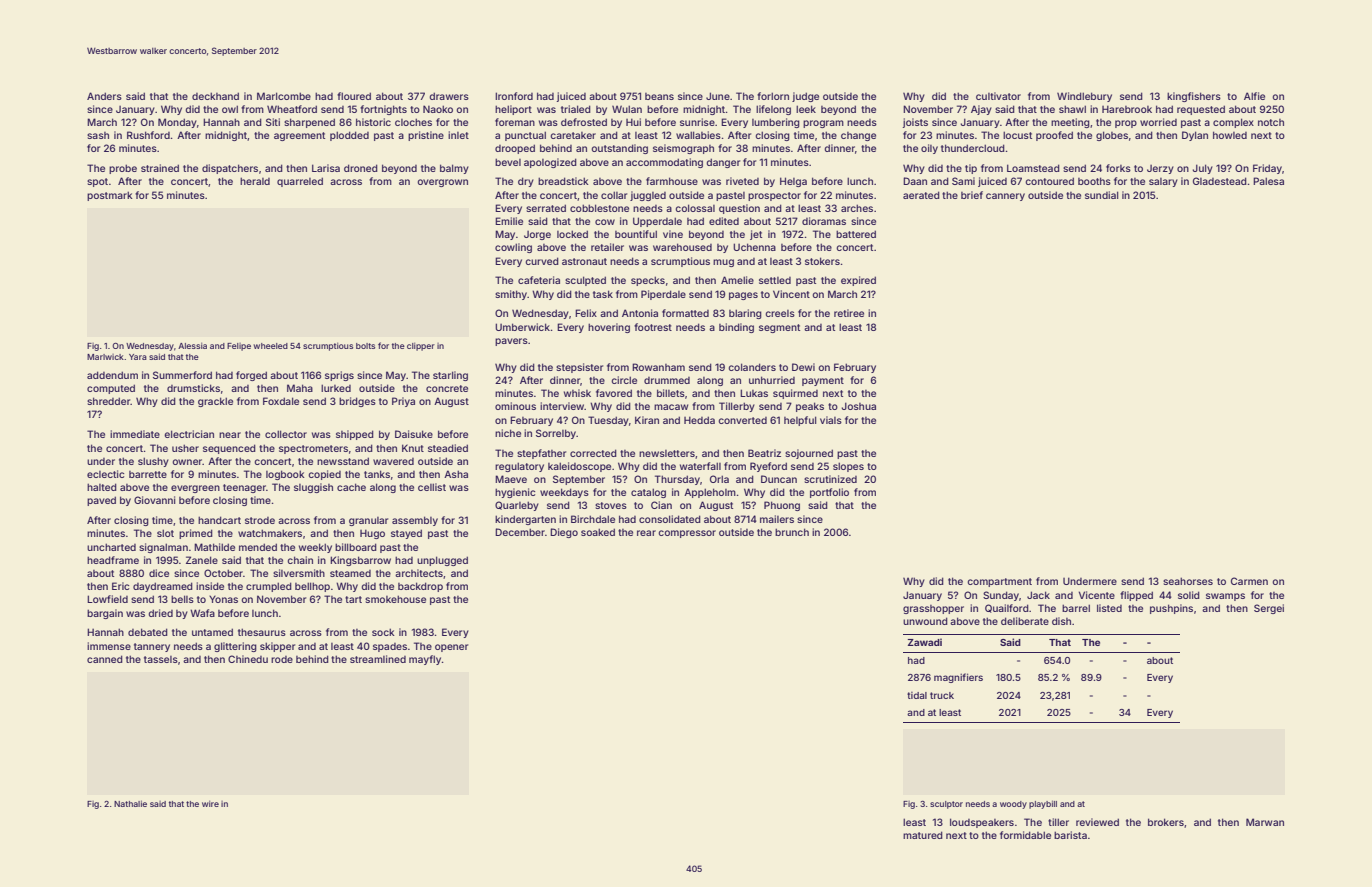  I want to click on forlorn, so click(773, 96).
